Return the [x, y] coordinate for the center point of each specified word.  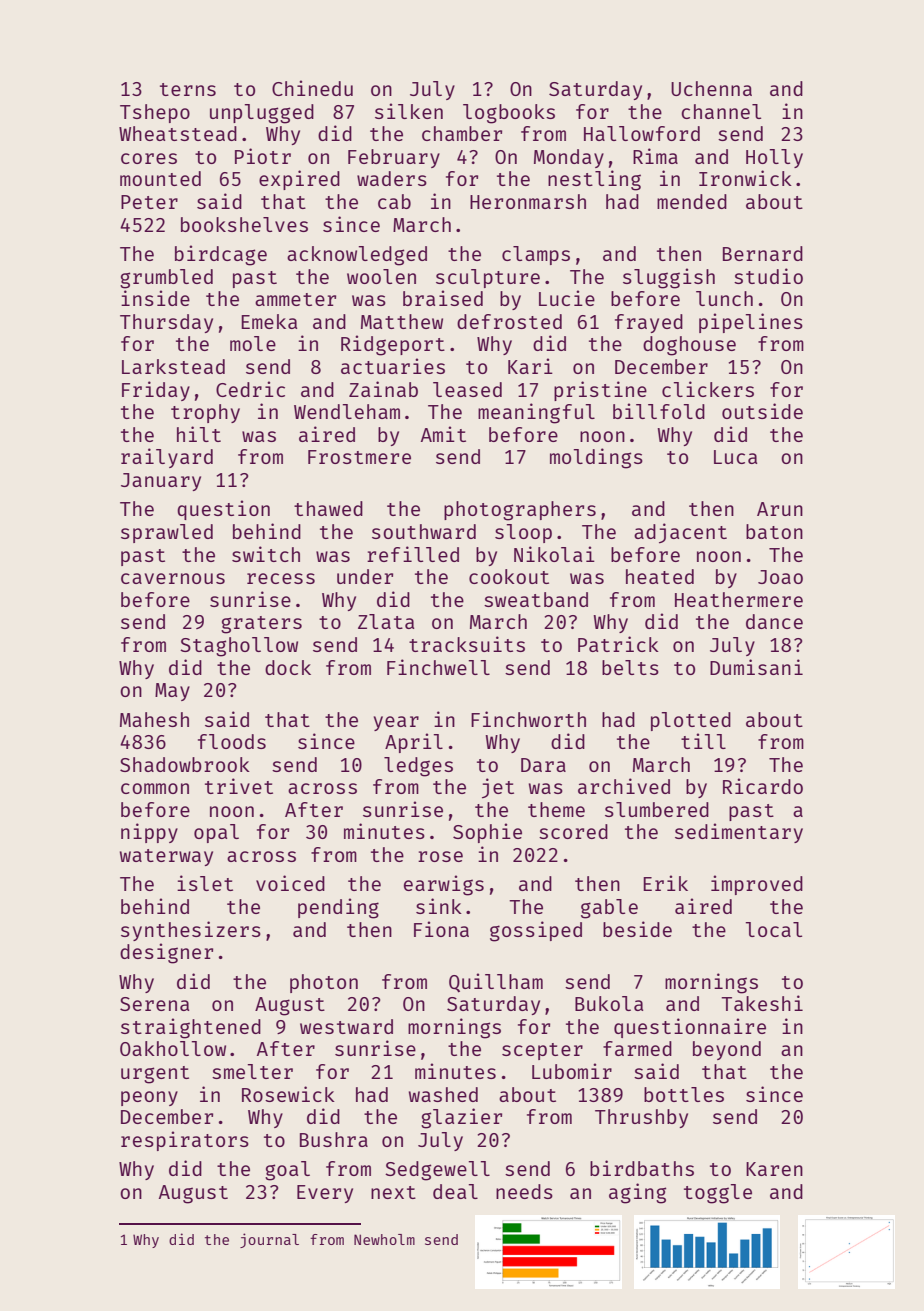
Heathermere [739, 599]
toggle [718, 1194]
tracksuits [467, 644]
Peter [149, 202]
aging [637, 1193]
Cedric [250, 389]
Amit [443, 434]
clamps [536, 255]
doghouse [689, 346]
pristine [600, 391]
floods [232, 741]
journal [269, 1240]
